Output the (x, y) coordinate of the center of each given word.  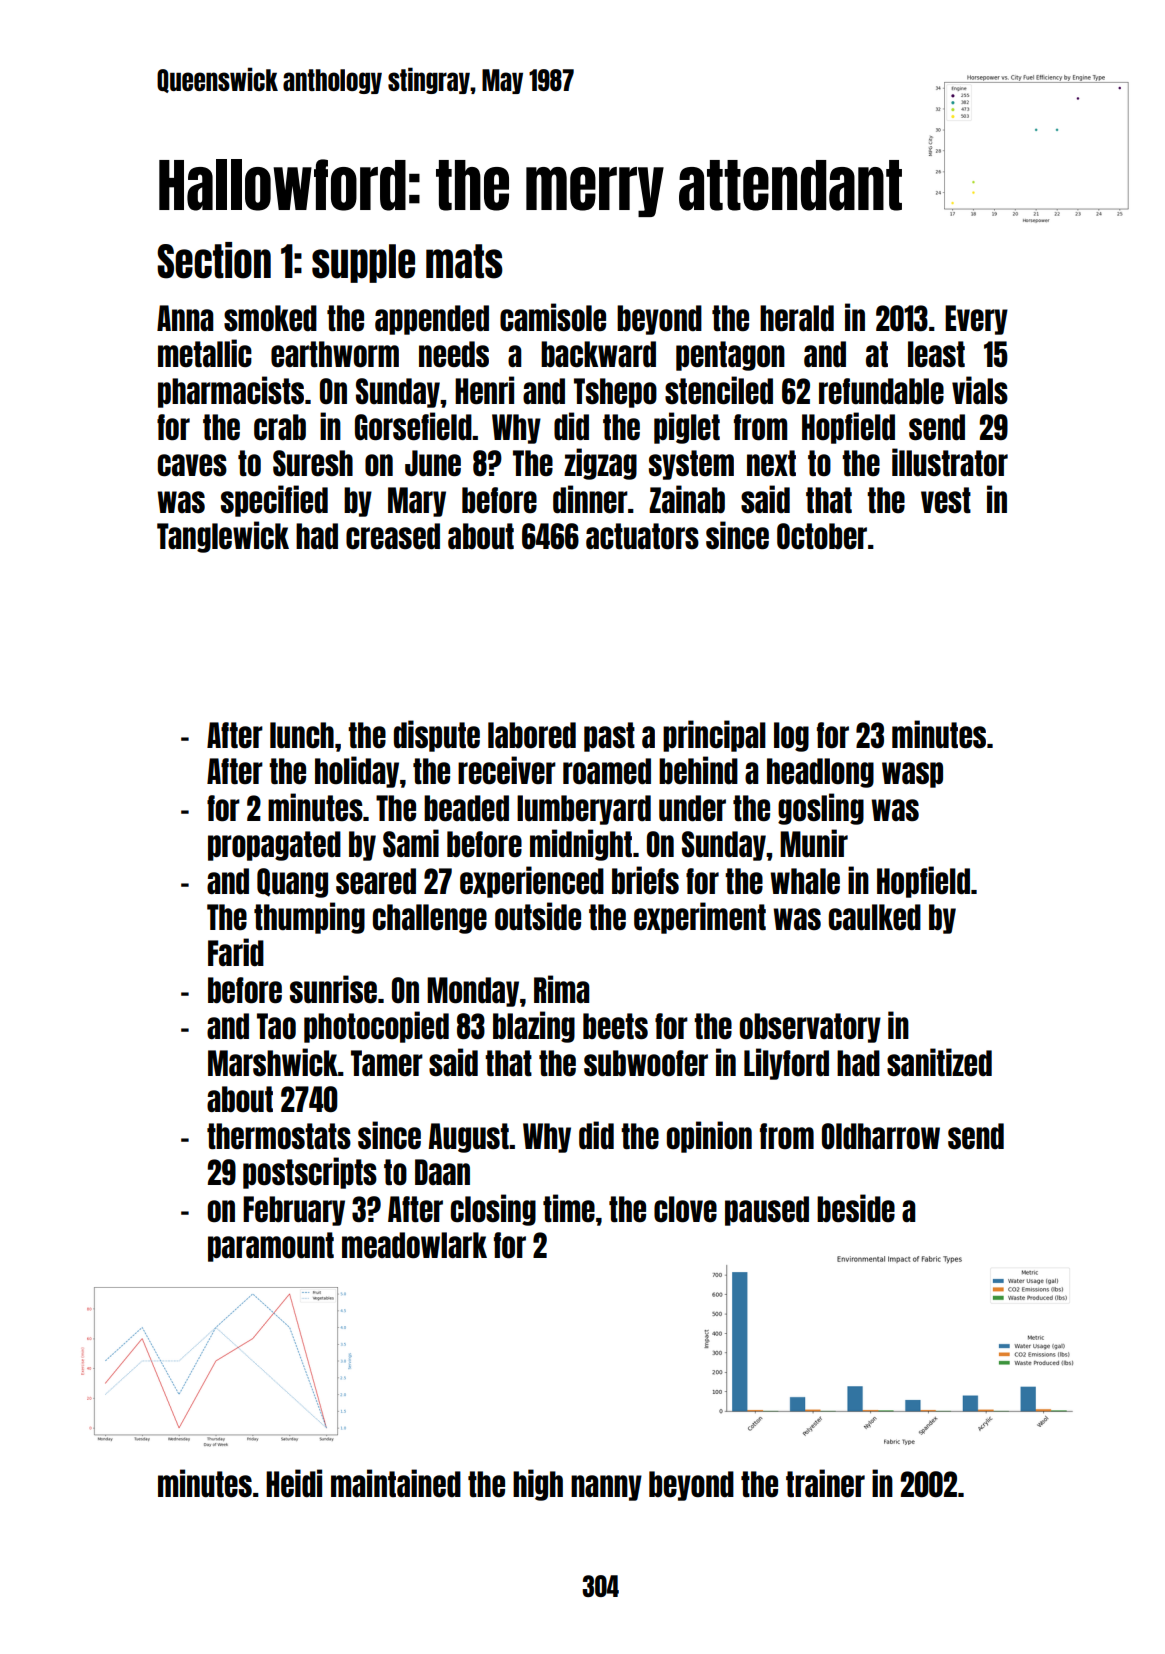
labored (532, 735)
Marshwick (273, 1062)
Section (214, 260)
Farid (236, 952)
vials (980, 390)
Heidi (294, 1483)
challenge (430, 919)
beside (856, 1208)
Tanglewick (223, 537)
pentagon (730, 356)
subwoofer (646, 1063)
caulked (875, 917)
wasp (912, 775)
